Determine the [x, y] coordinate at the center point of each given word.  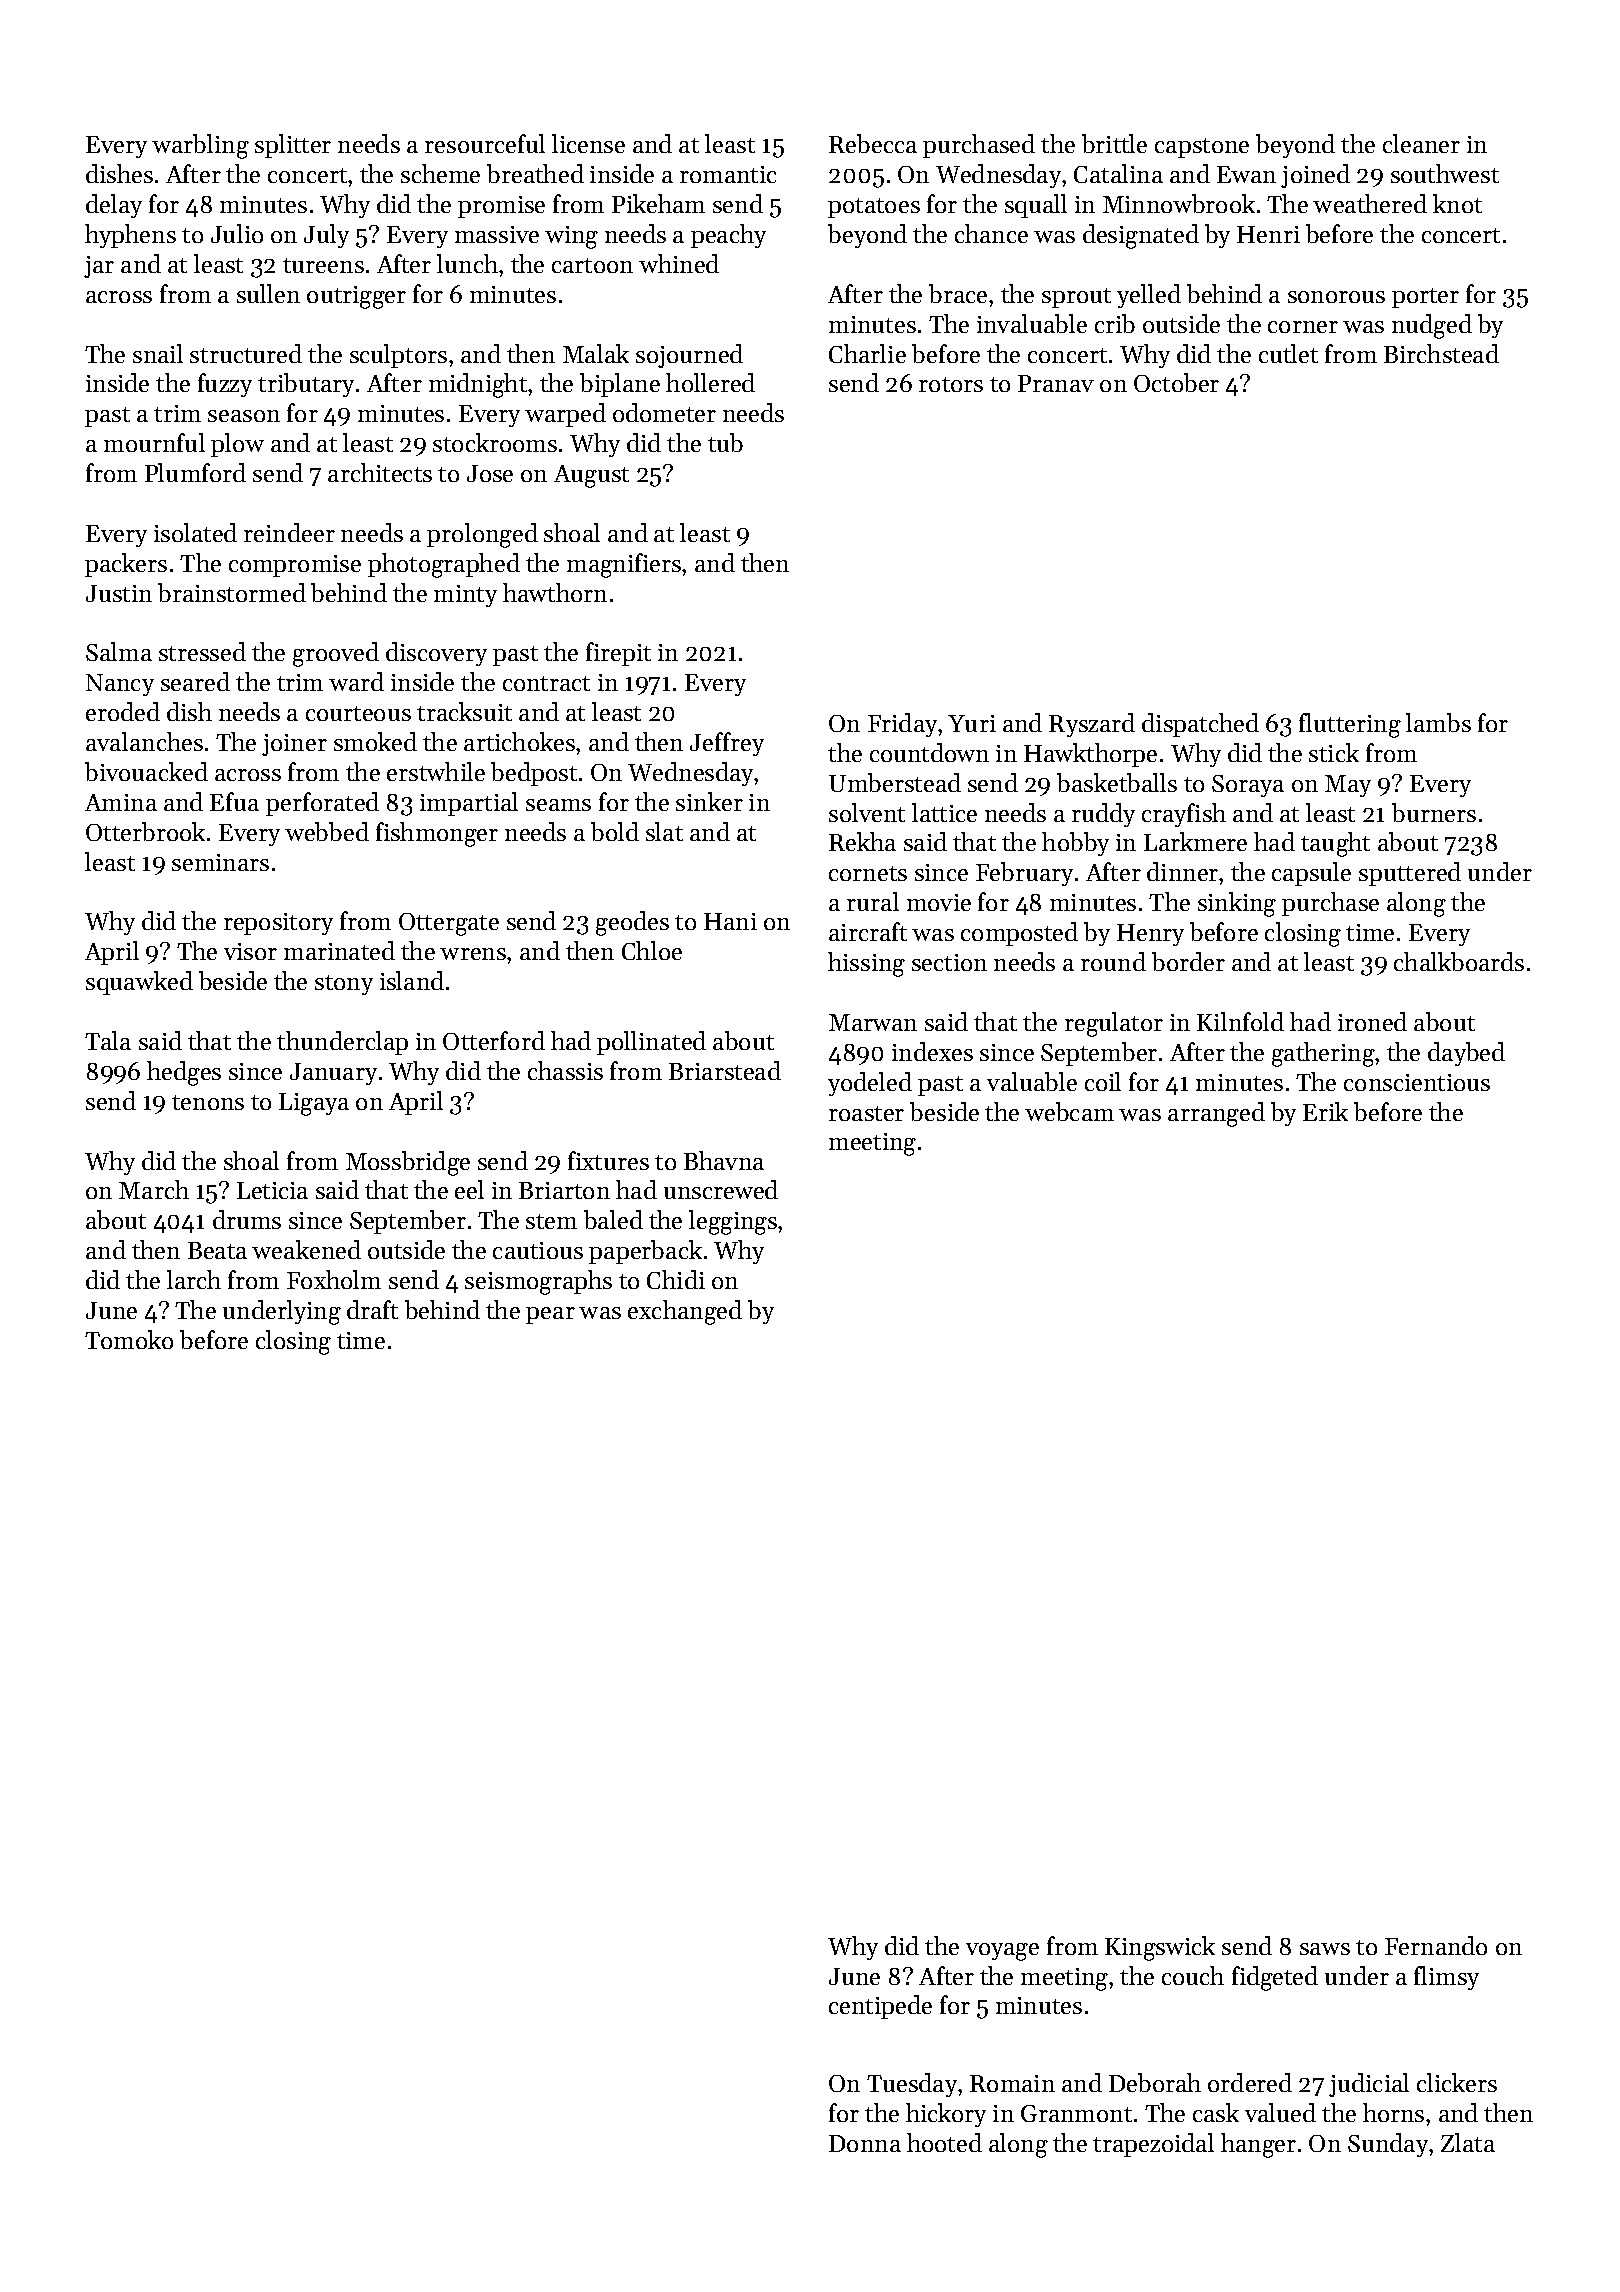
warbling [200, 146]
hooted [944, 2142]
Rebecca [873, 143]
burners [1434, 812]
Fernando [1436, 1945]
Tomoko [129, 1339]
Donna [865, 2143]
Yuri [972, 723]
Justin [119, 593]
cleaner [1421, 143]
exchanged [685, 1312]
